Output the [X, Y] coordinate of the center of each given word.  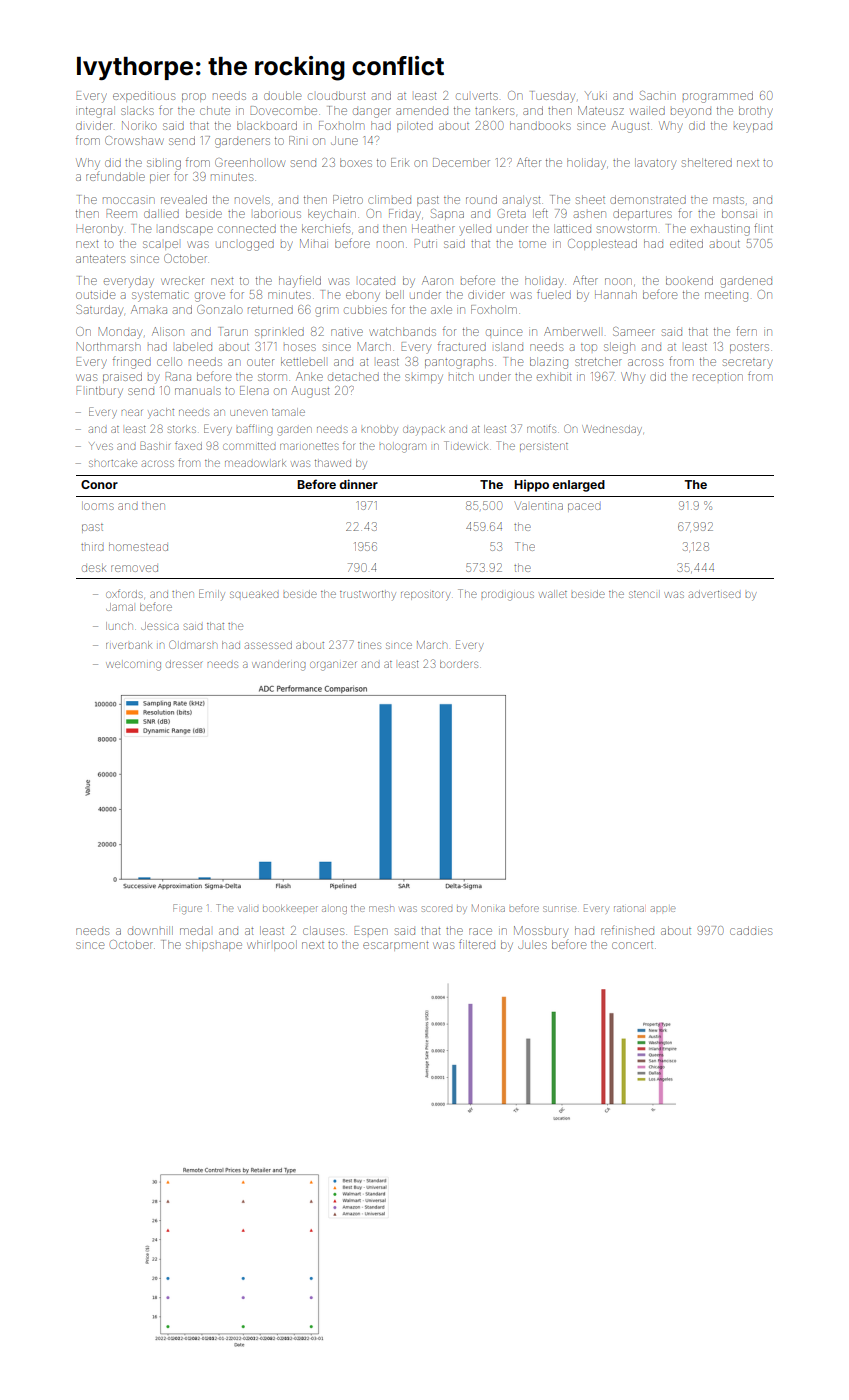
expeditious [144, 96]
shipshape [214, 945]
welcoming [133, 666]
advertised [714, 594]
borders [459, 664]
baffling [254, 430]
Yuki [596, 96]
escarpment [395, 946]
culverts [477, 96]
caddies [751, 930]
